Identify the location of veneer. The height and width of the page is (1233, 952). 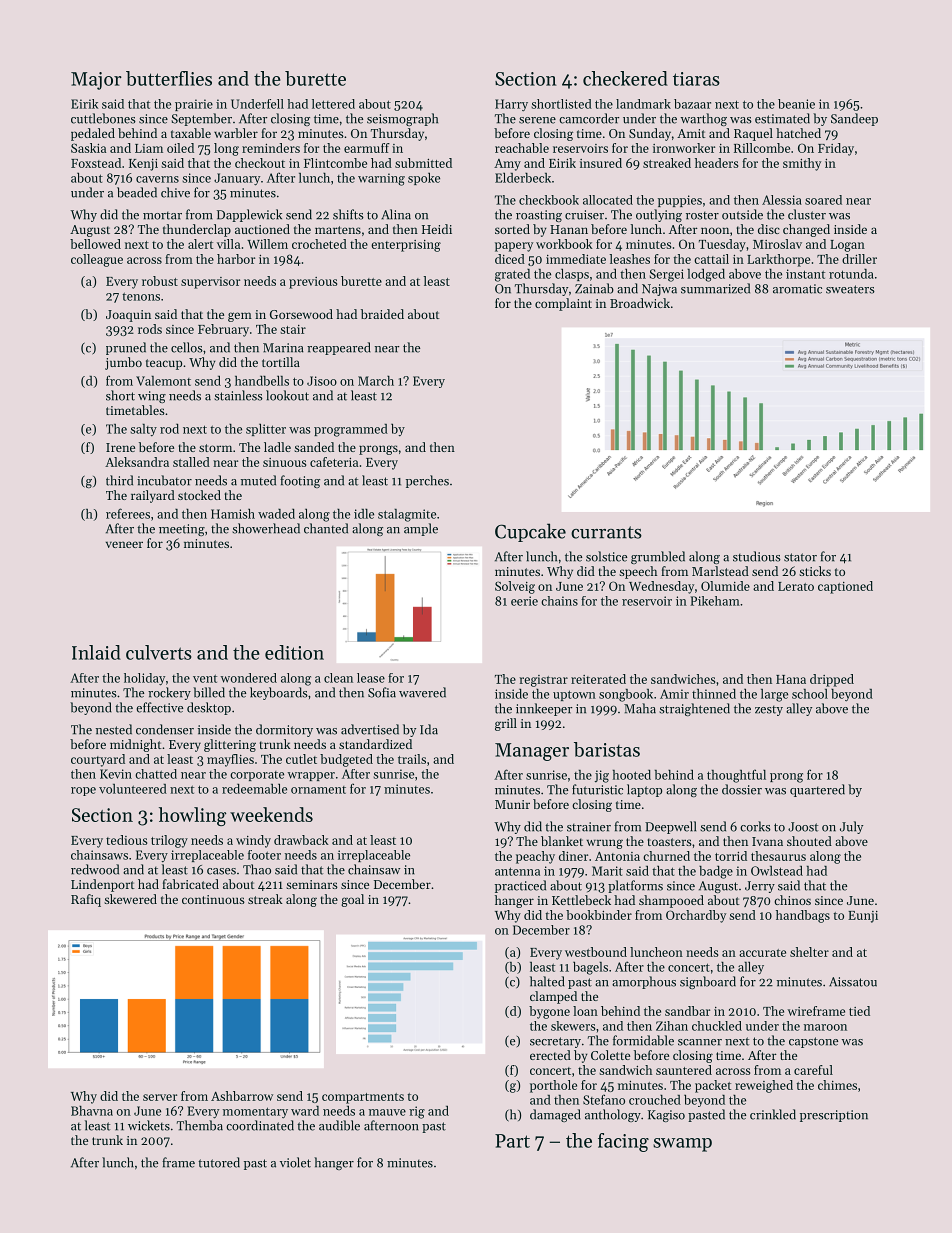
(124, 544).
